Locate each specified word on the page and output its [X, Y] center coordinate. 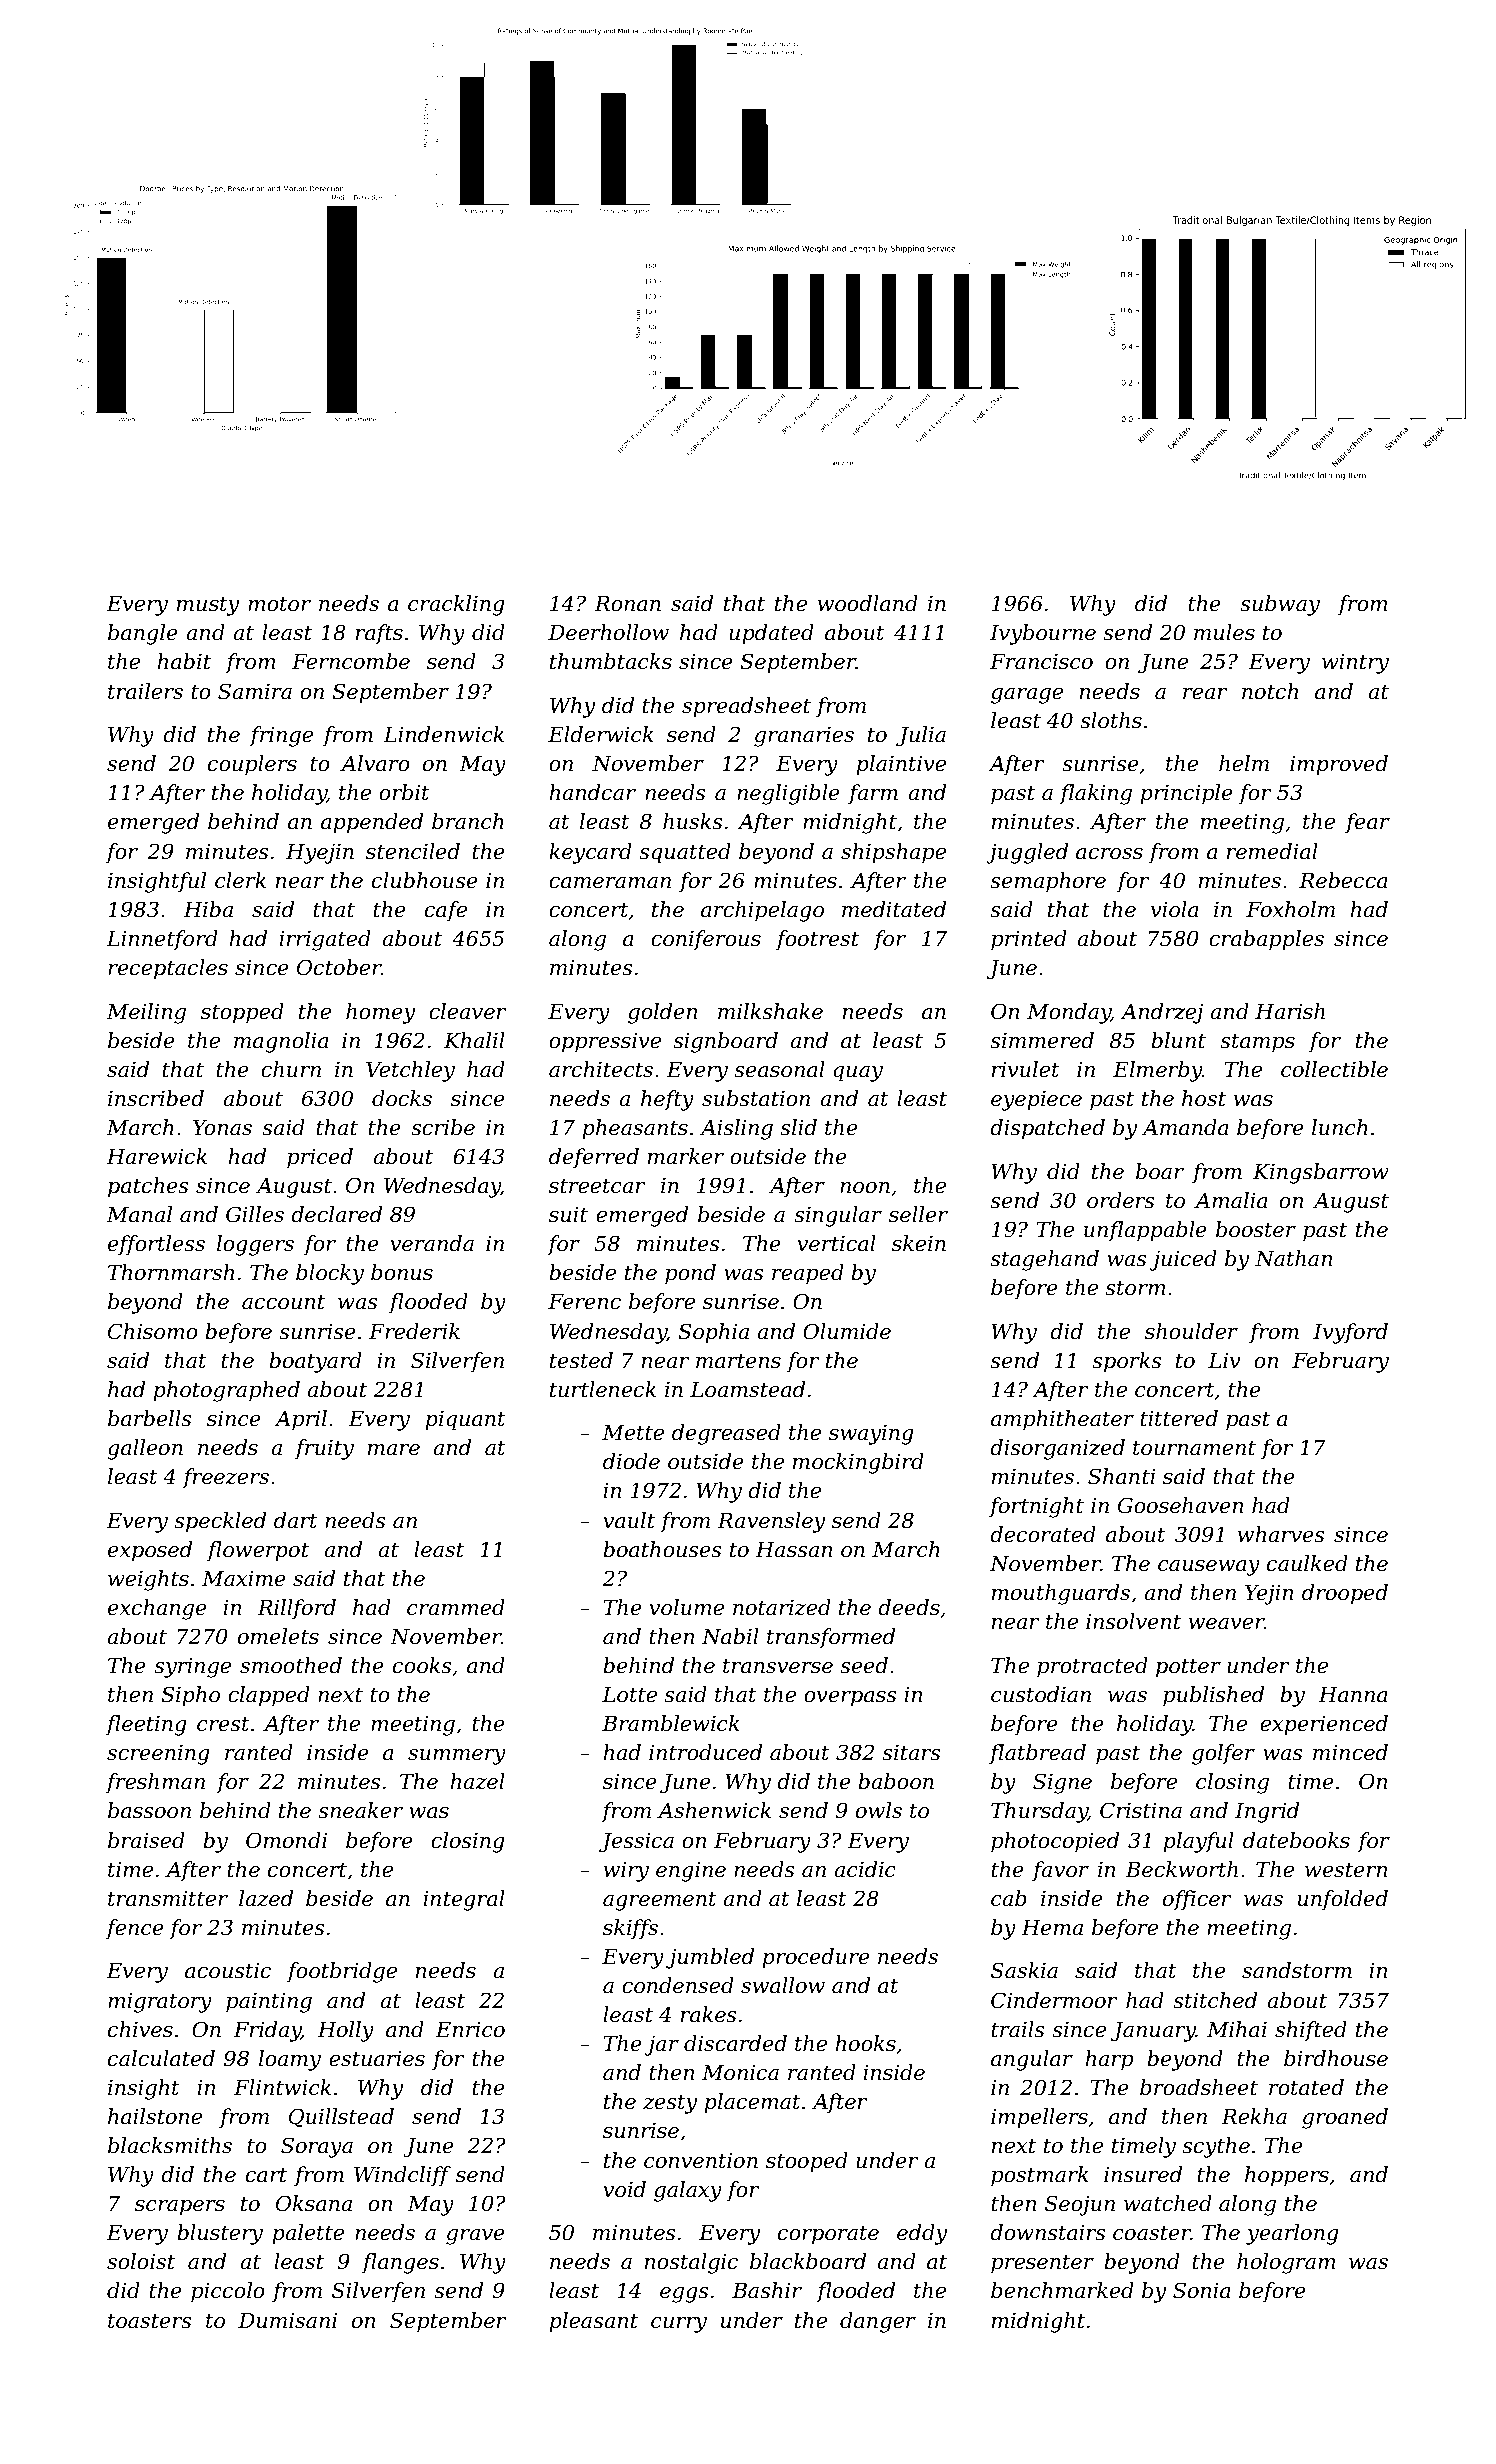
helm [1244, 763]
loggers [255, 1245]
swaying [871, 1435]
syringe [192, 1668]
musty [208, 606]
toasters [150, 2321]
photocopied [1055, 1842]
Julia [921, 736]
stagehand [1044, 1260]
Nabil [730, 1636]
